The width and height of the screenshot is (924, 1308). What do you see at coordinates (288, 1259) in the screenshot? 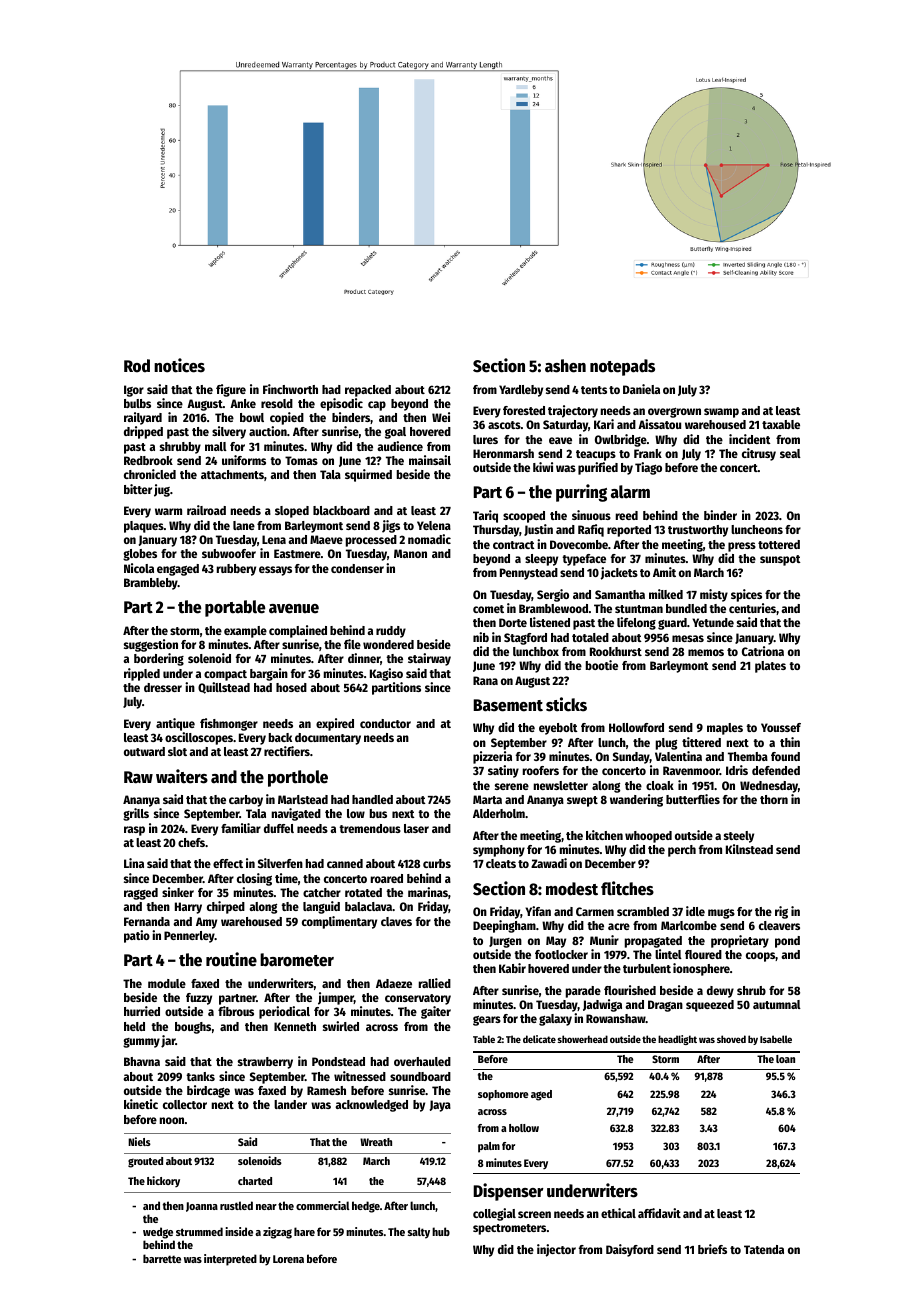
I see `Lorena` at bounding box center [288, 1259].
